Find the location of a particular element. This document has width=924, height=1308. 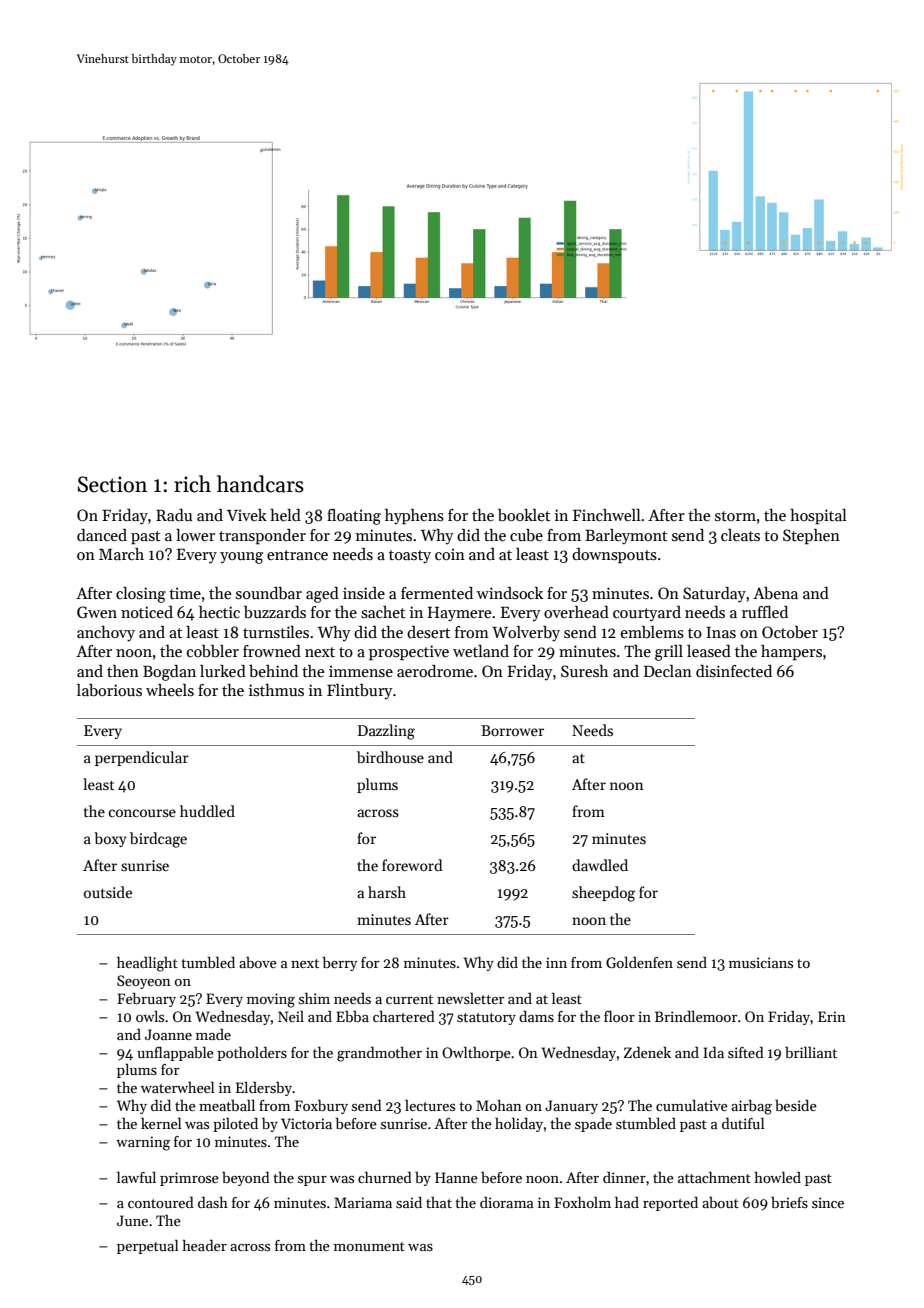

birdcage is located at coordinates (158, 840).
